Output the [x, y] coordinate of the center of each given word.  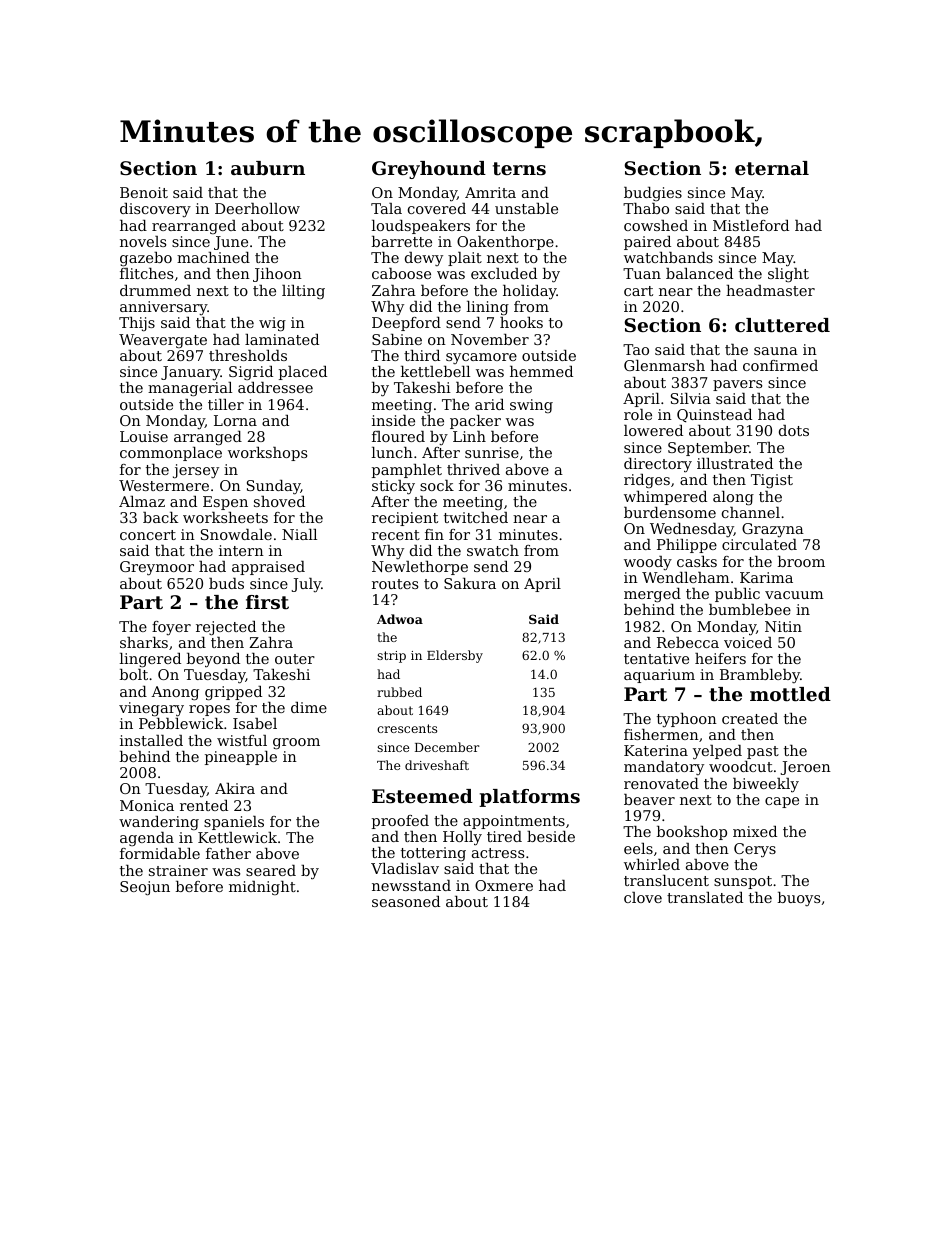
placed [303, 373]
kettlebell [435, 371]
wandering [159, 823]
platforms [529, 798]
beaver [649, 799]
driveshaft [437, 765]
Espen [225, 503]
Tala [386, 208]
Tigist [772, 481]
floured [398, 436]
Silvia [691, 398]
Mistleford [751, 225]
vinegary [151, 709]
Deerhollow [257, 208]
